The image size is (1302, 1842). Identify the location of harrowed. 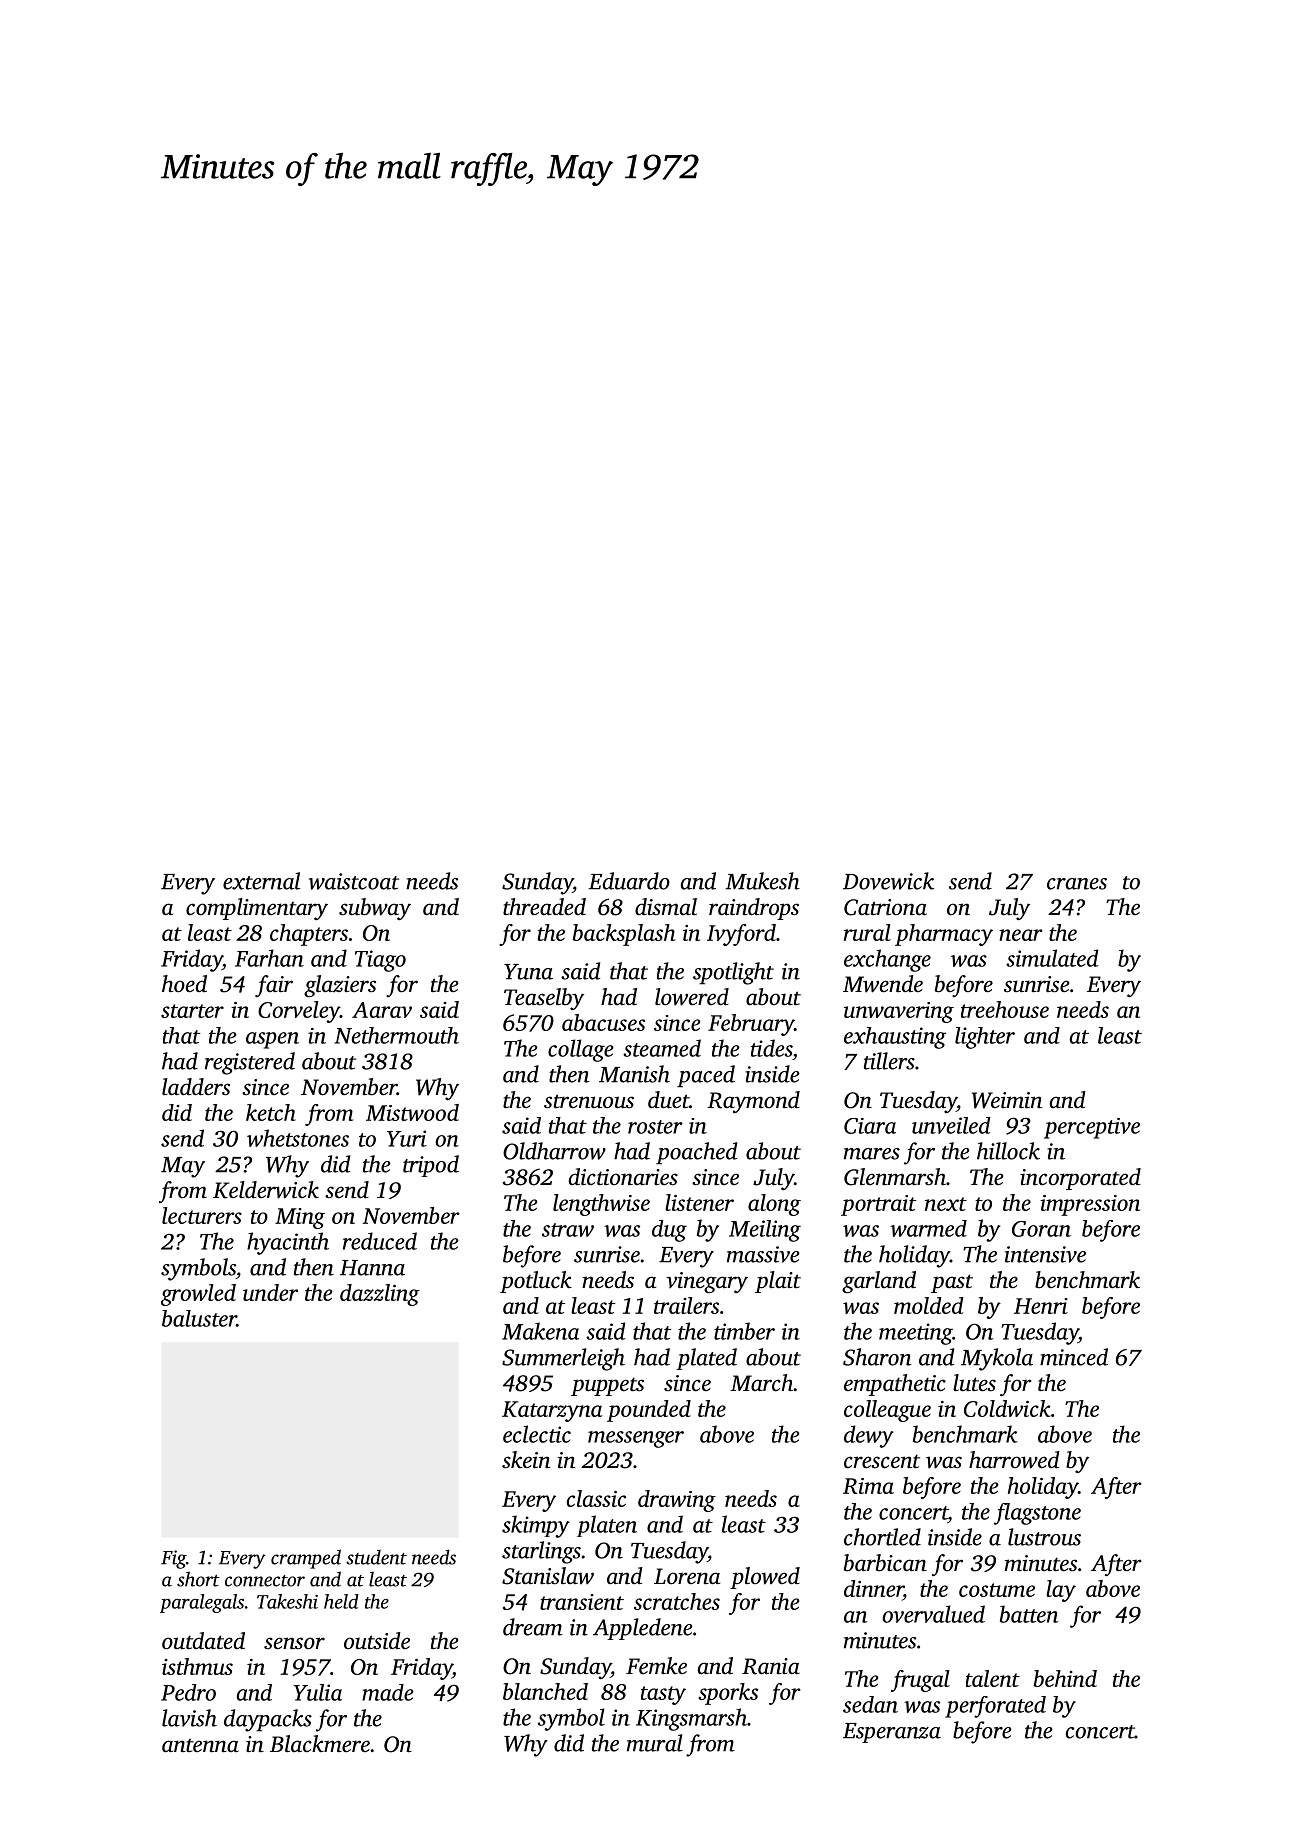
(1014, 1460).
